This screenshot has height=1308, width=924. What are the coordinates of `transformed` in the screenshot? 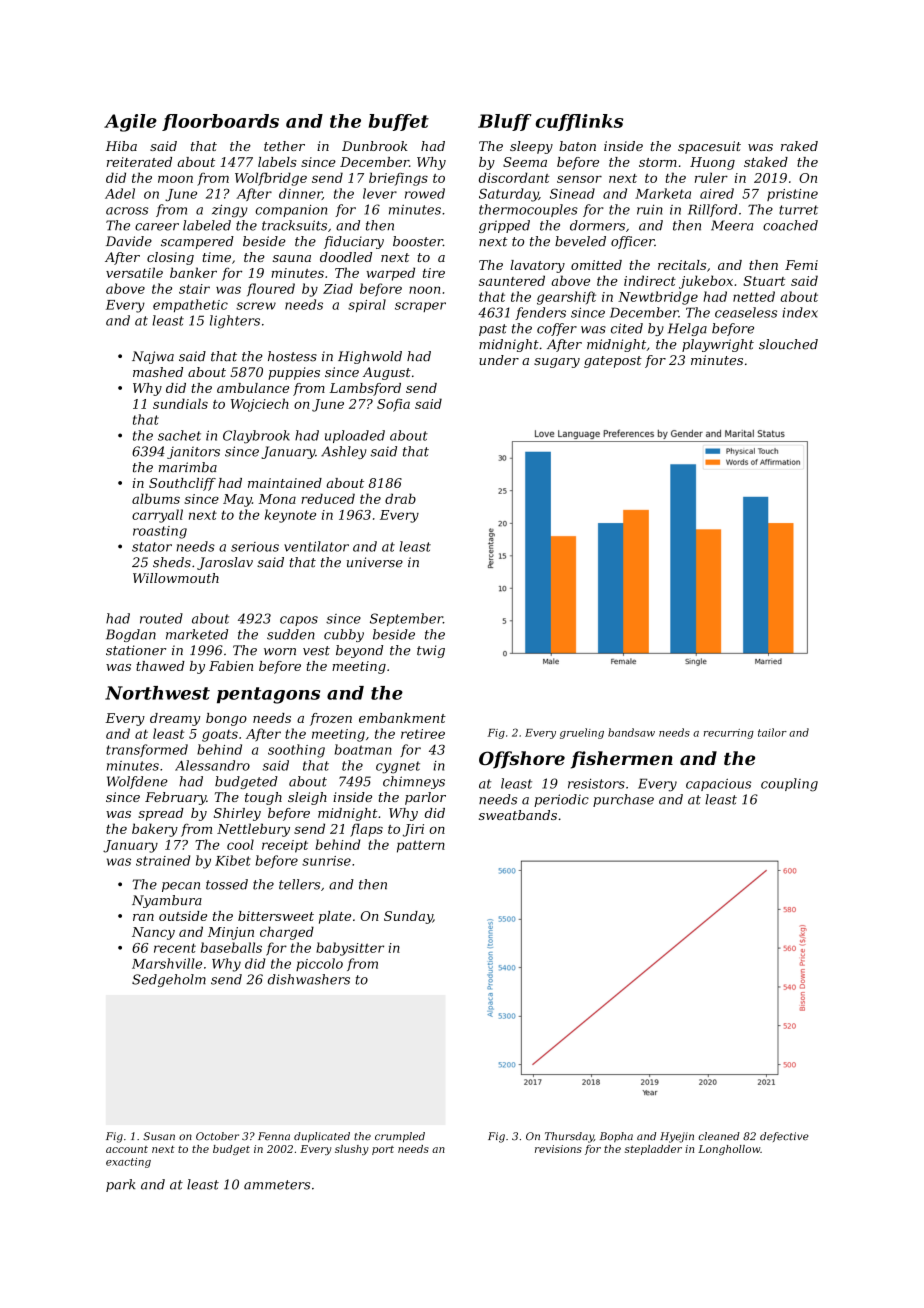 It's located at (147, 750).
